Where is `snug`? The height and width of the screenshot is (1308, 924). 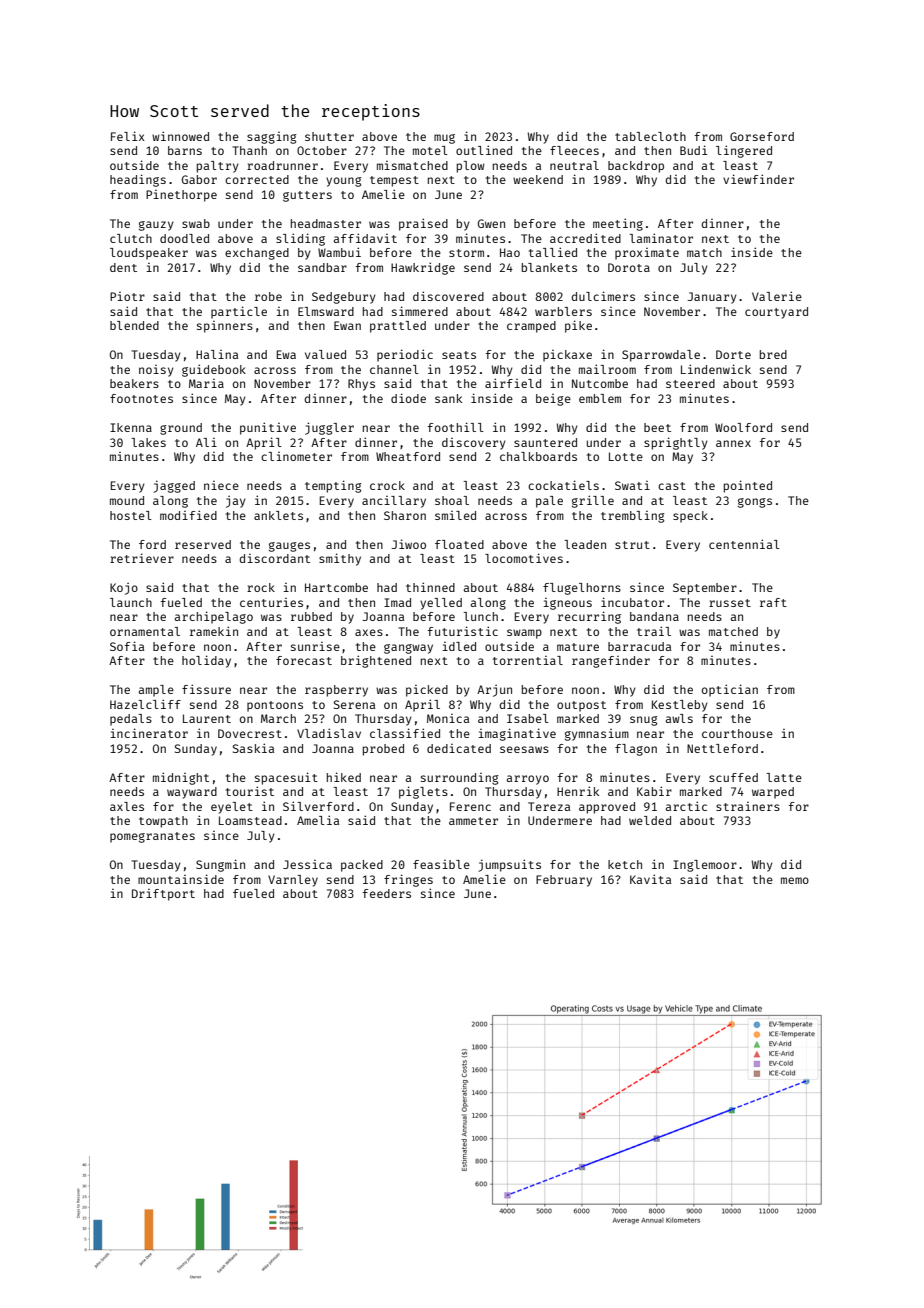
snug is located at coordinates (644, 721).
